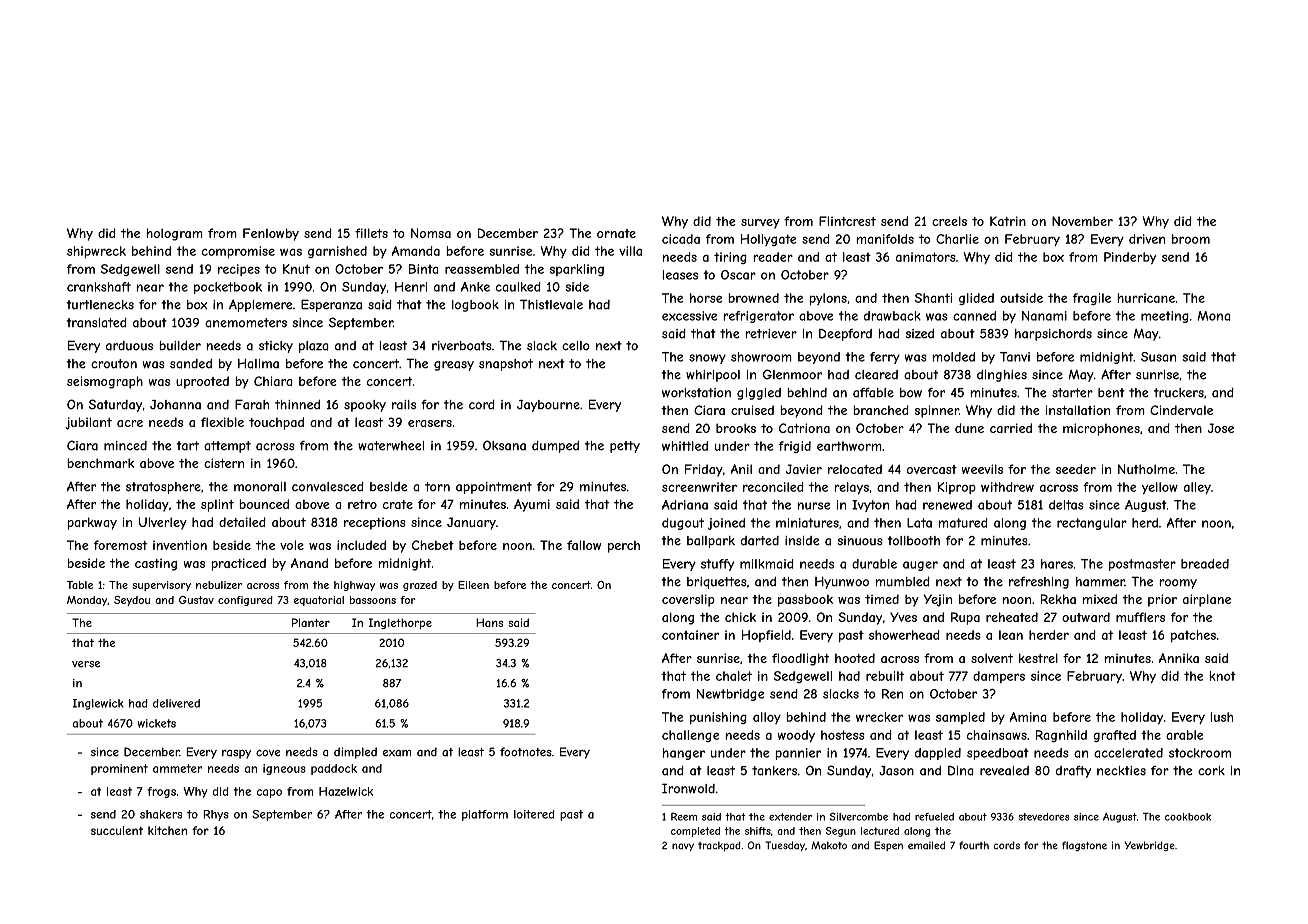 This image has width=1308, height=924. Describe the element at coordinates (1191, 239) in the image. I see `broom` at that location.
